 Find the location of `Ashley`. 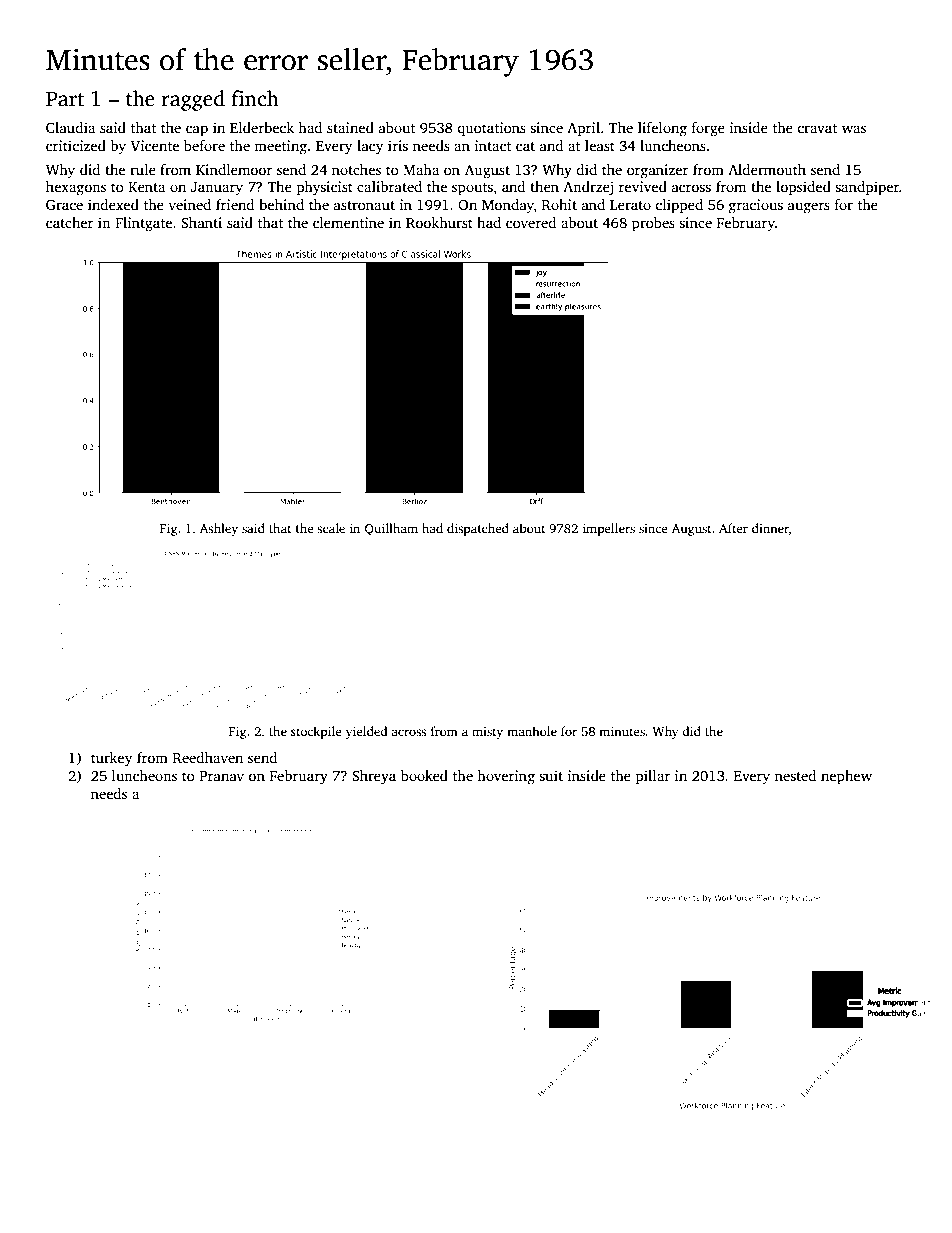

Ashley is located at coordinates (219, 529).
